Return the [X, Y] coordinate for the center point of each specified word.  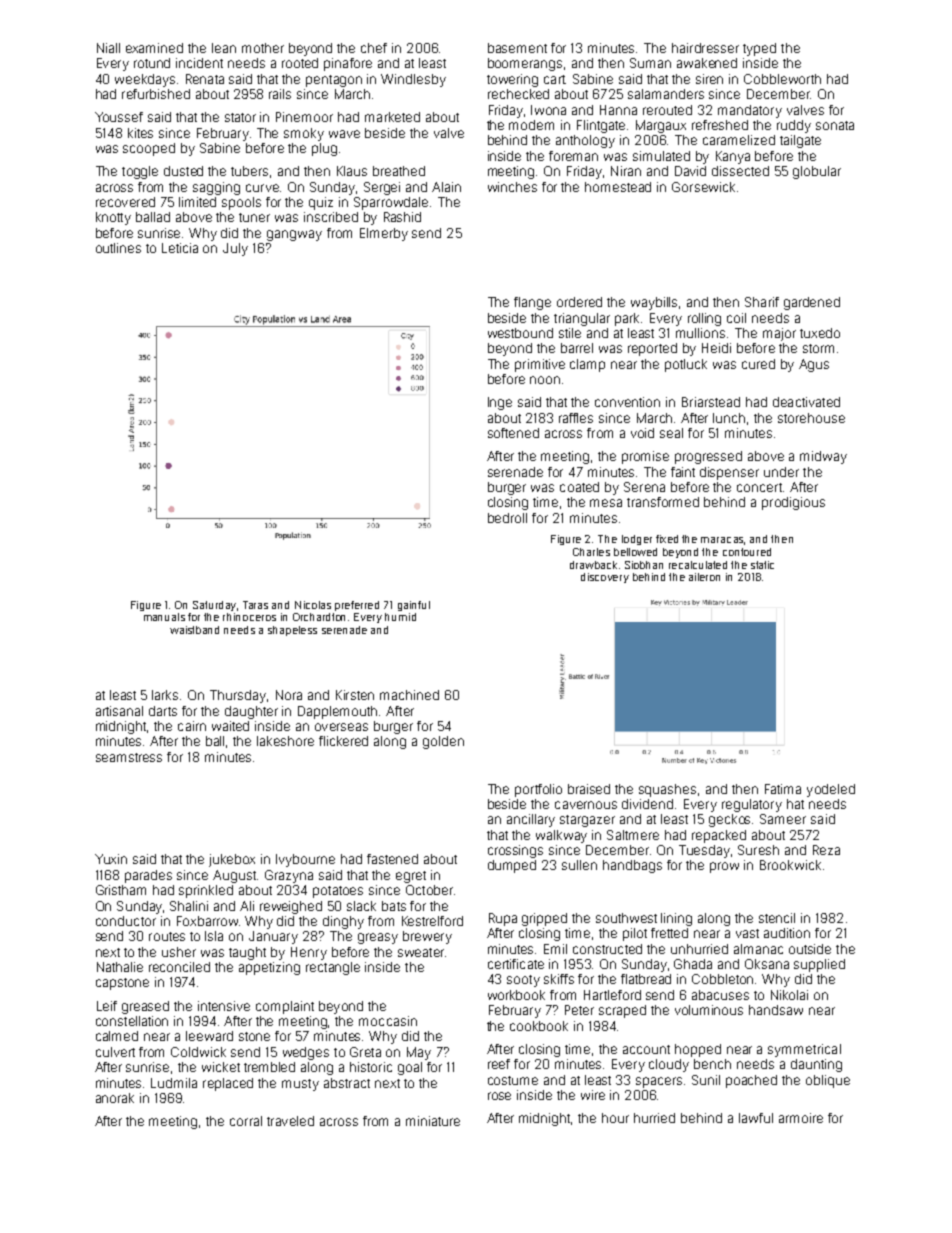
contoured [747, 552]
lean [224, 48]
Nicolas [313, 605]
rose [499, 1096]
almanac [758, 949]
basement [517, 48]
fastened [392, 859]
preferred [357, 606]
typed [759, 49]
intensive [224, 1006]
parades [148, 876]
